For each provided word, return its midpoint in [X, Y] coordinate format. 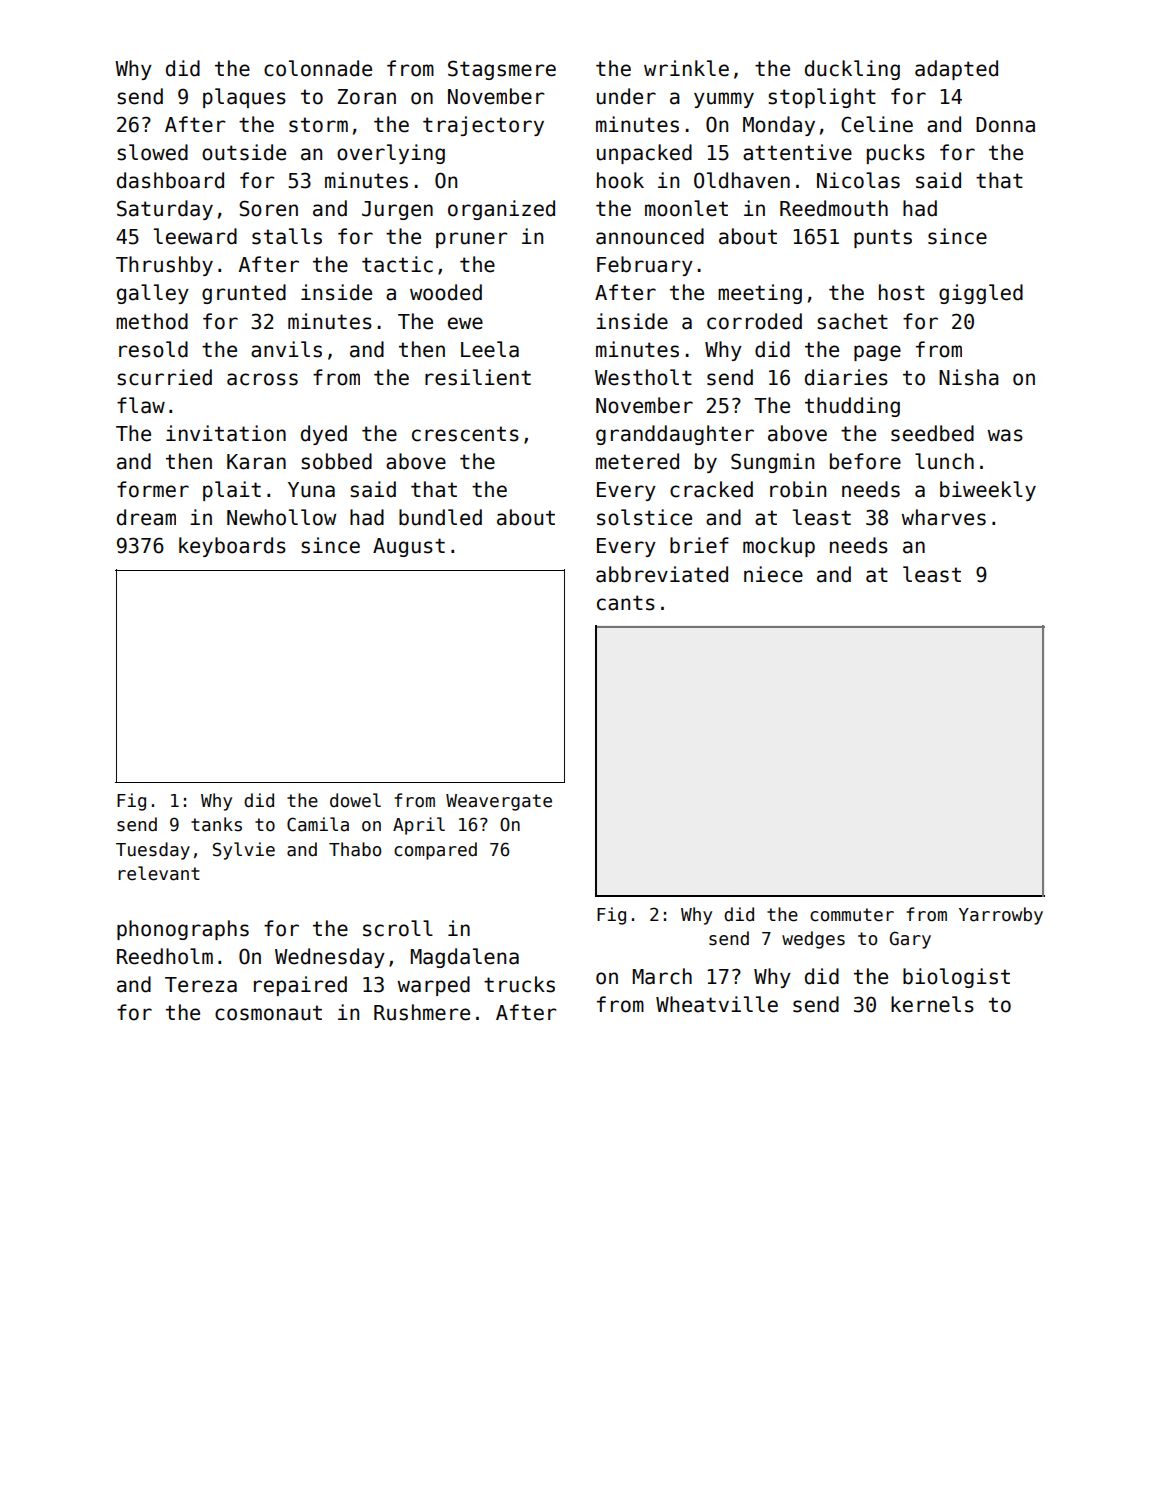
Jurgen [397, 210]
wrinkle [686, 68]
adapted [956, 70]
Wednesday [330, 958]
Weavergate [499, 802]
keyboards [232, 547]
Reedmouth [834, 208]
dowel [355, 800]
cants [626, 603]
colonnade [318, 68]
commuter [852, 915]
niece [773, 574]
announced [650, 236]
